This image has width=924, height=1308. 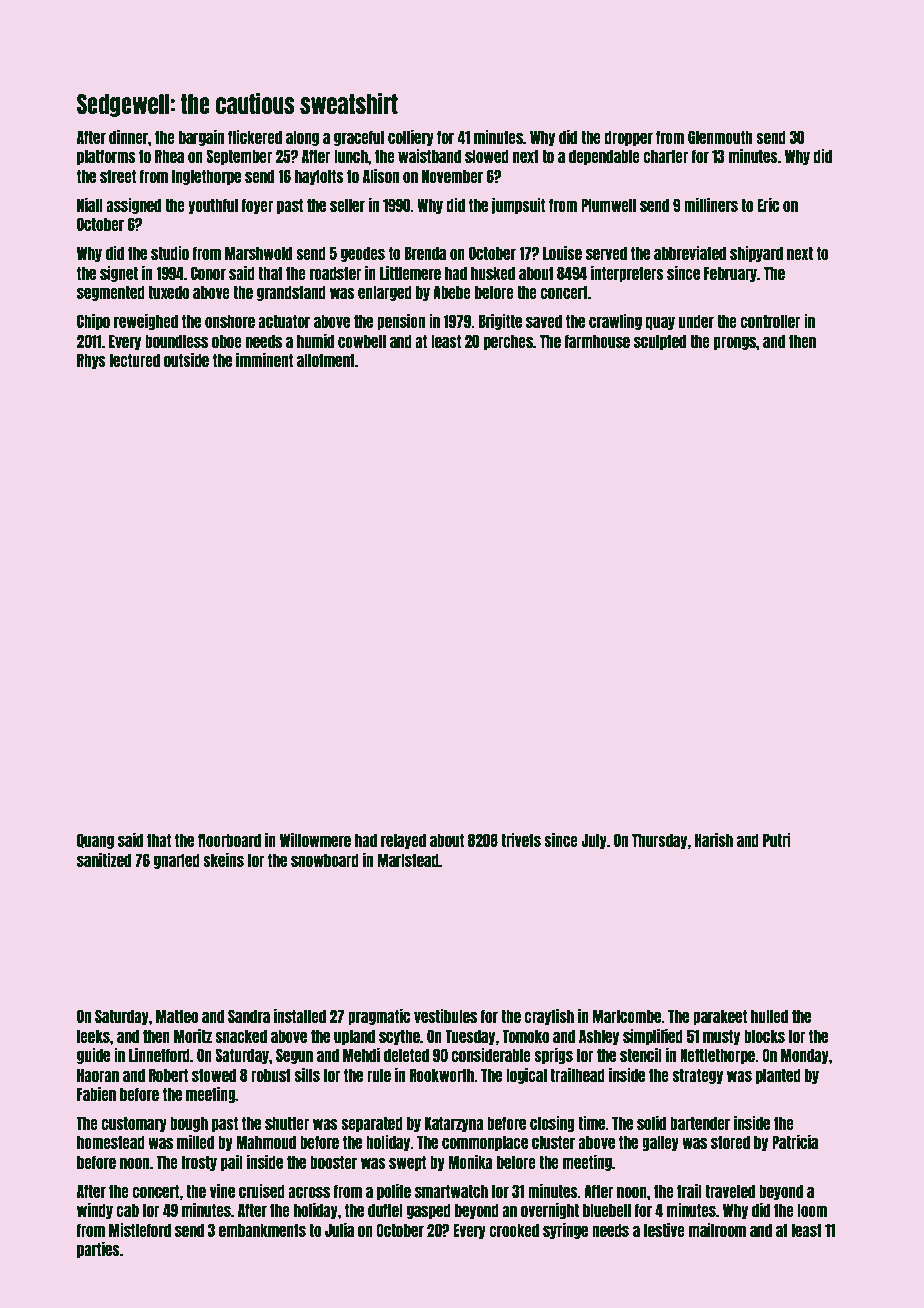 What do you see at coordinates (385, 293) in the image?
I see `enlarged` at bounding box center [385, 293].
